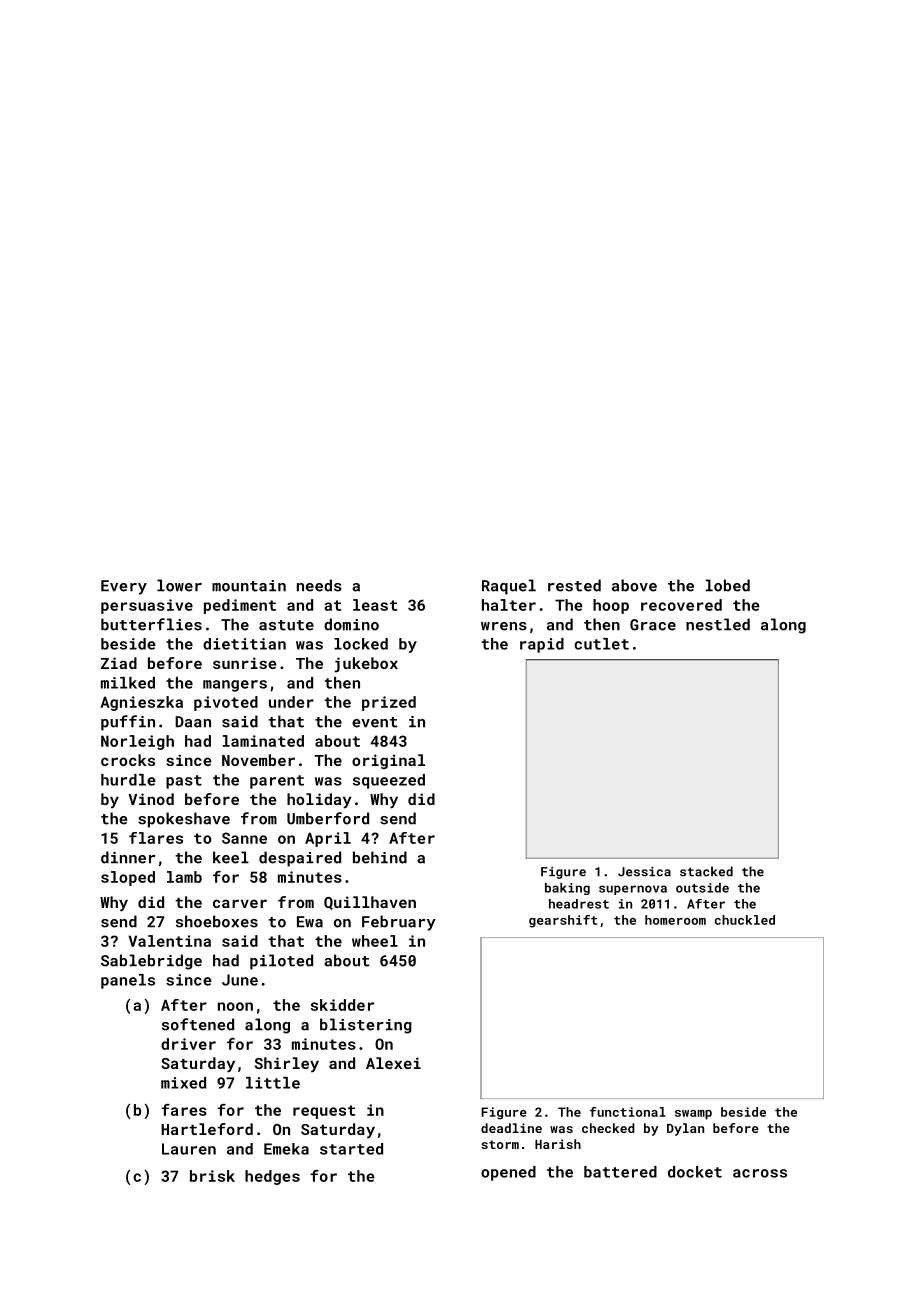 The width and height of the screenshot is (924, 1308). I want to click on prized, so click(389, 703).
